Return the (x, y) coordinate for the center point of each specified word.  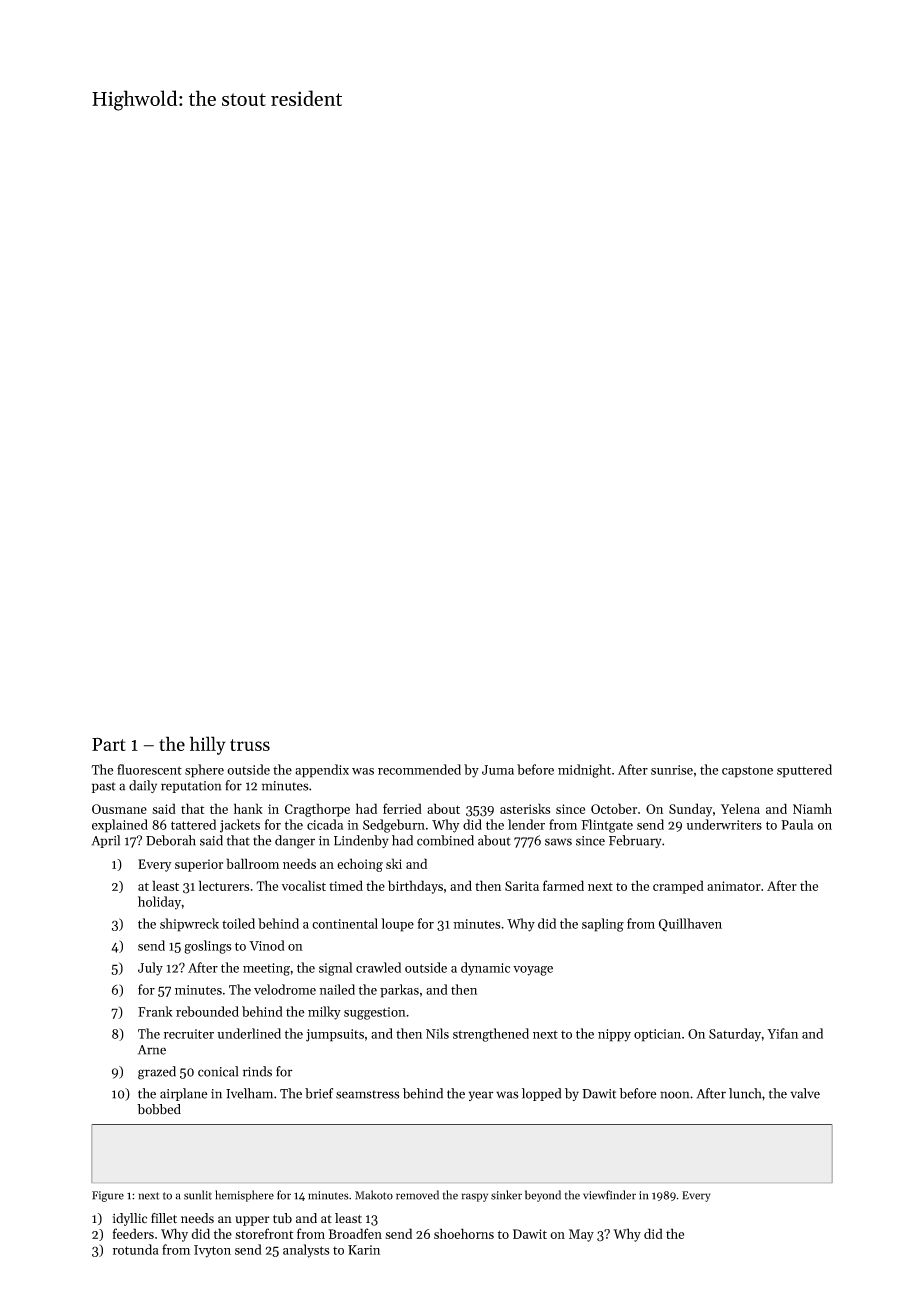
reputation (191, 787)
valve (805, 1093)
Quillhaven (690, 925)
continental (345, 923)
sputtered (804, 771)
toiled (238, 923)
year (481, 1096)
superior (199, 865)
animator (734, 886)
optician (657, 1035)
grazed (157, 1073)
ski (394, 863)
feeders (133, 1233)
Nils (437, 1033)
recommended (419, 769)
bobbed (159, 1109)
